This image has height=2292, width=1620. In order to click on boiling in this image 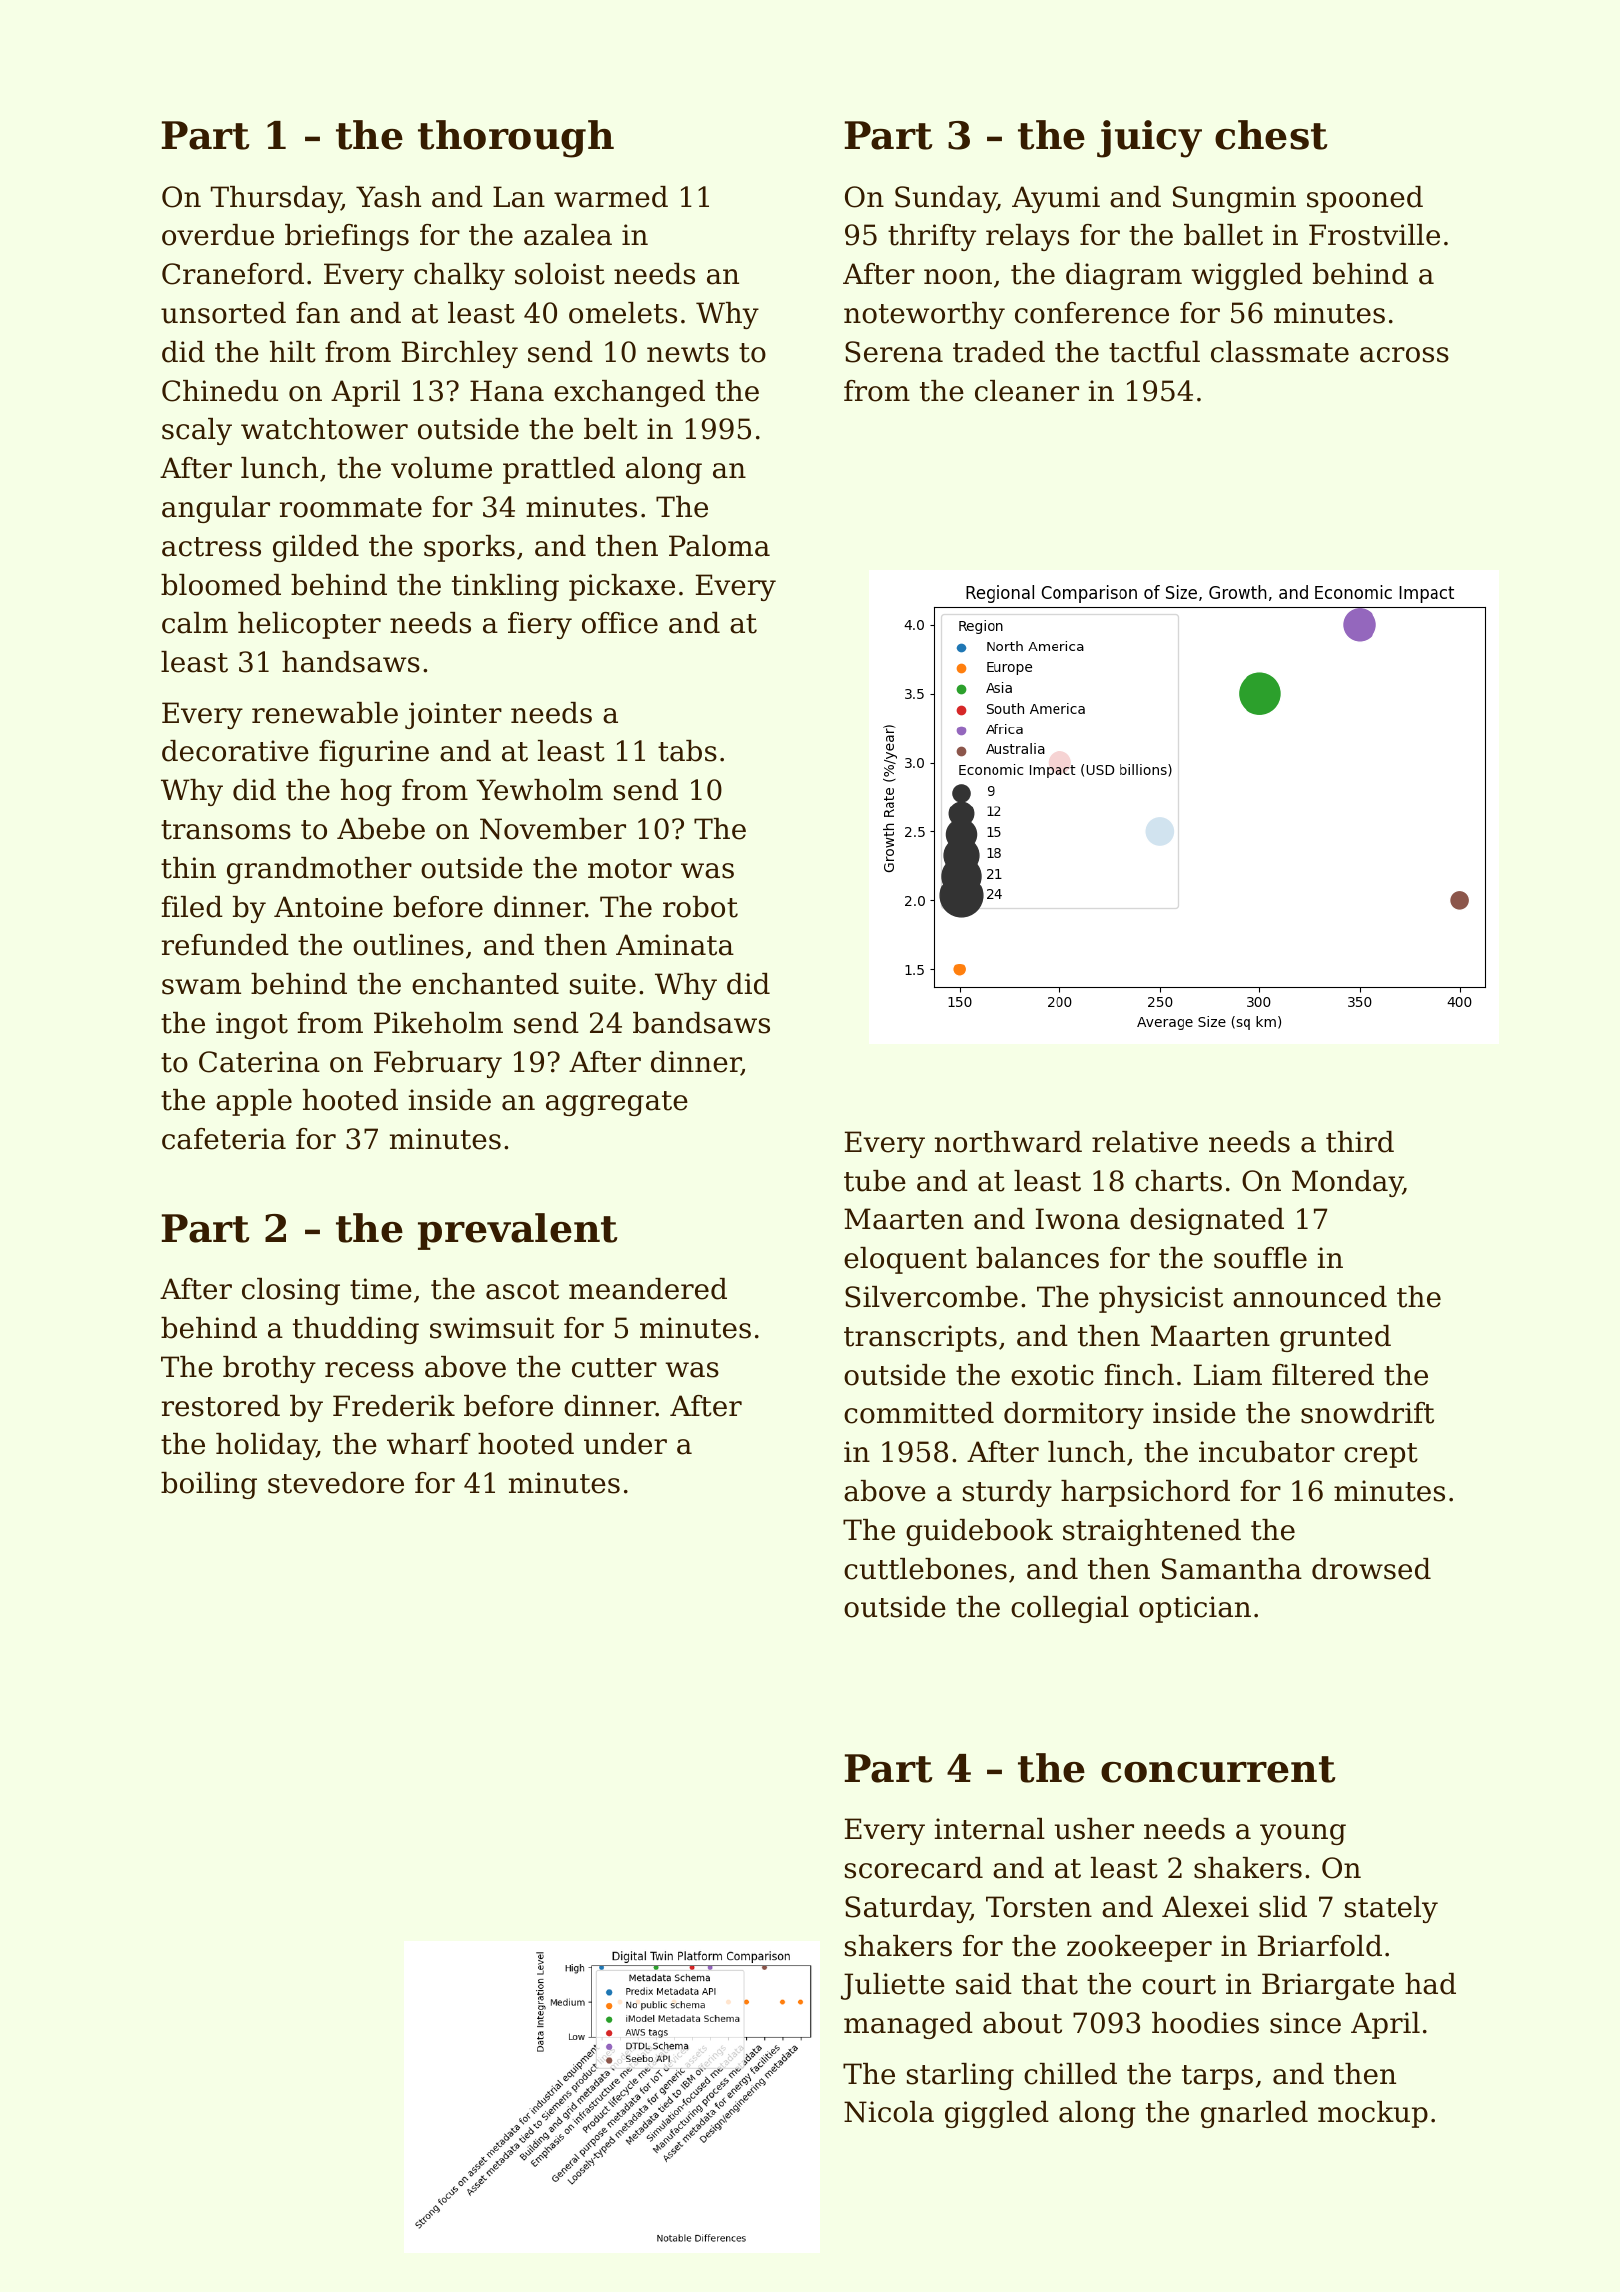, I will do `click(209, 1485)`.
